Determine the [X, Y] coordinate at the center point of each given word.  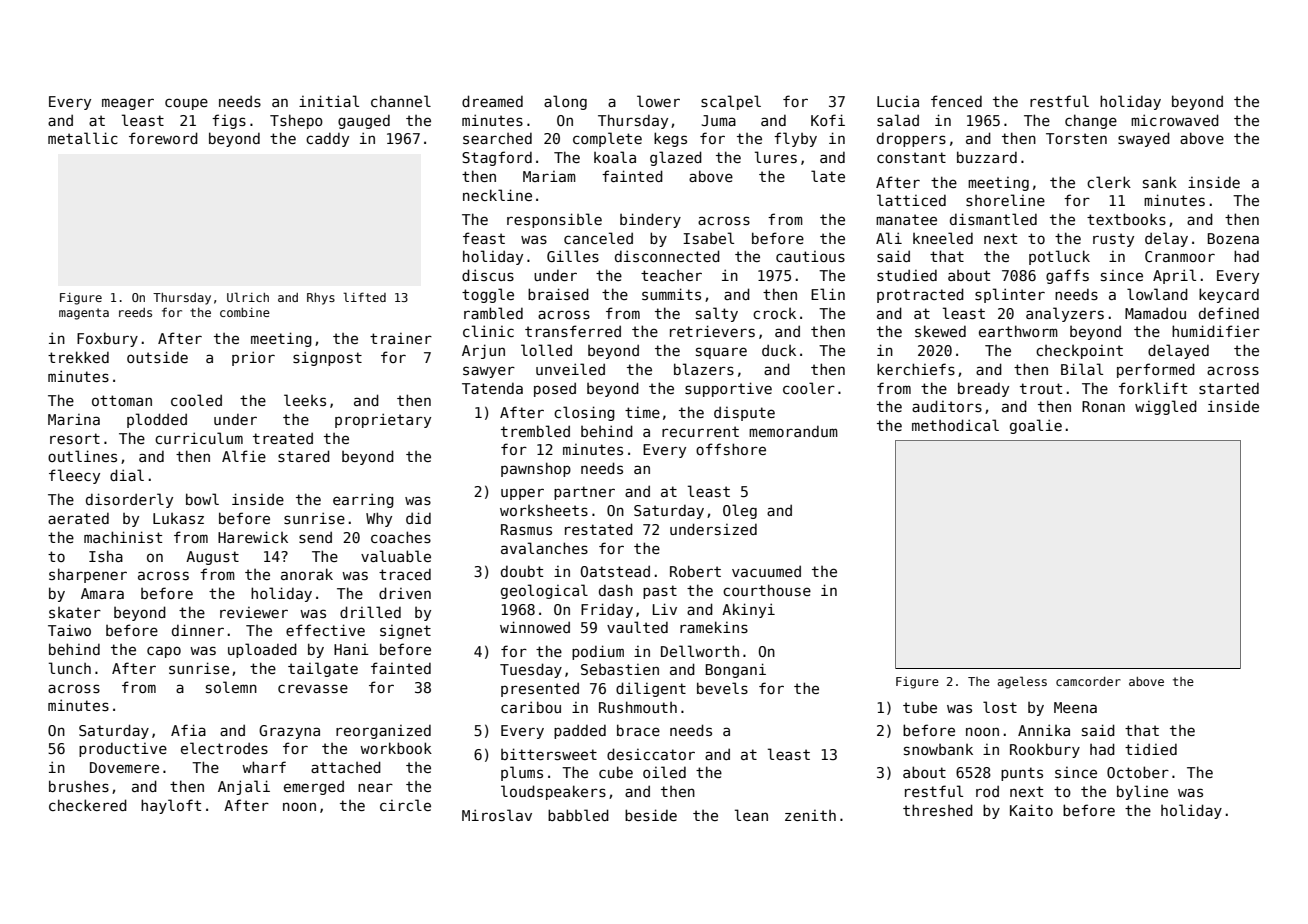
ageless [1022, 682]
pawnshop [536, 469]
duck [779, 350]
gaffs [1067, 276]
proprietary [383, 420]
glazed [676, 158]
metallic [83, 138]
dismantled [993, 219]
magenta [84, 314]
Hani [351, 649]
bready [983, 389]
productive [123, 749]
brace [638, 730]
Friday [607, 610]
